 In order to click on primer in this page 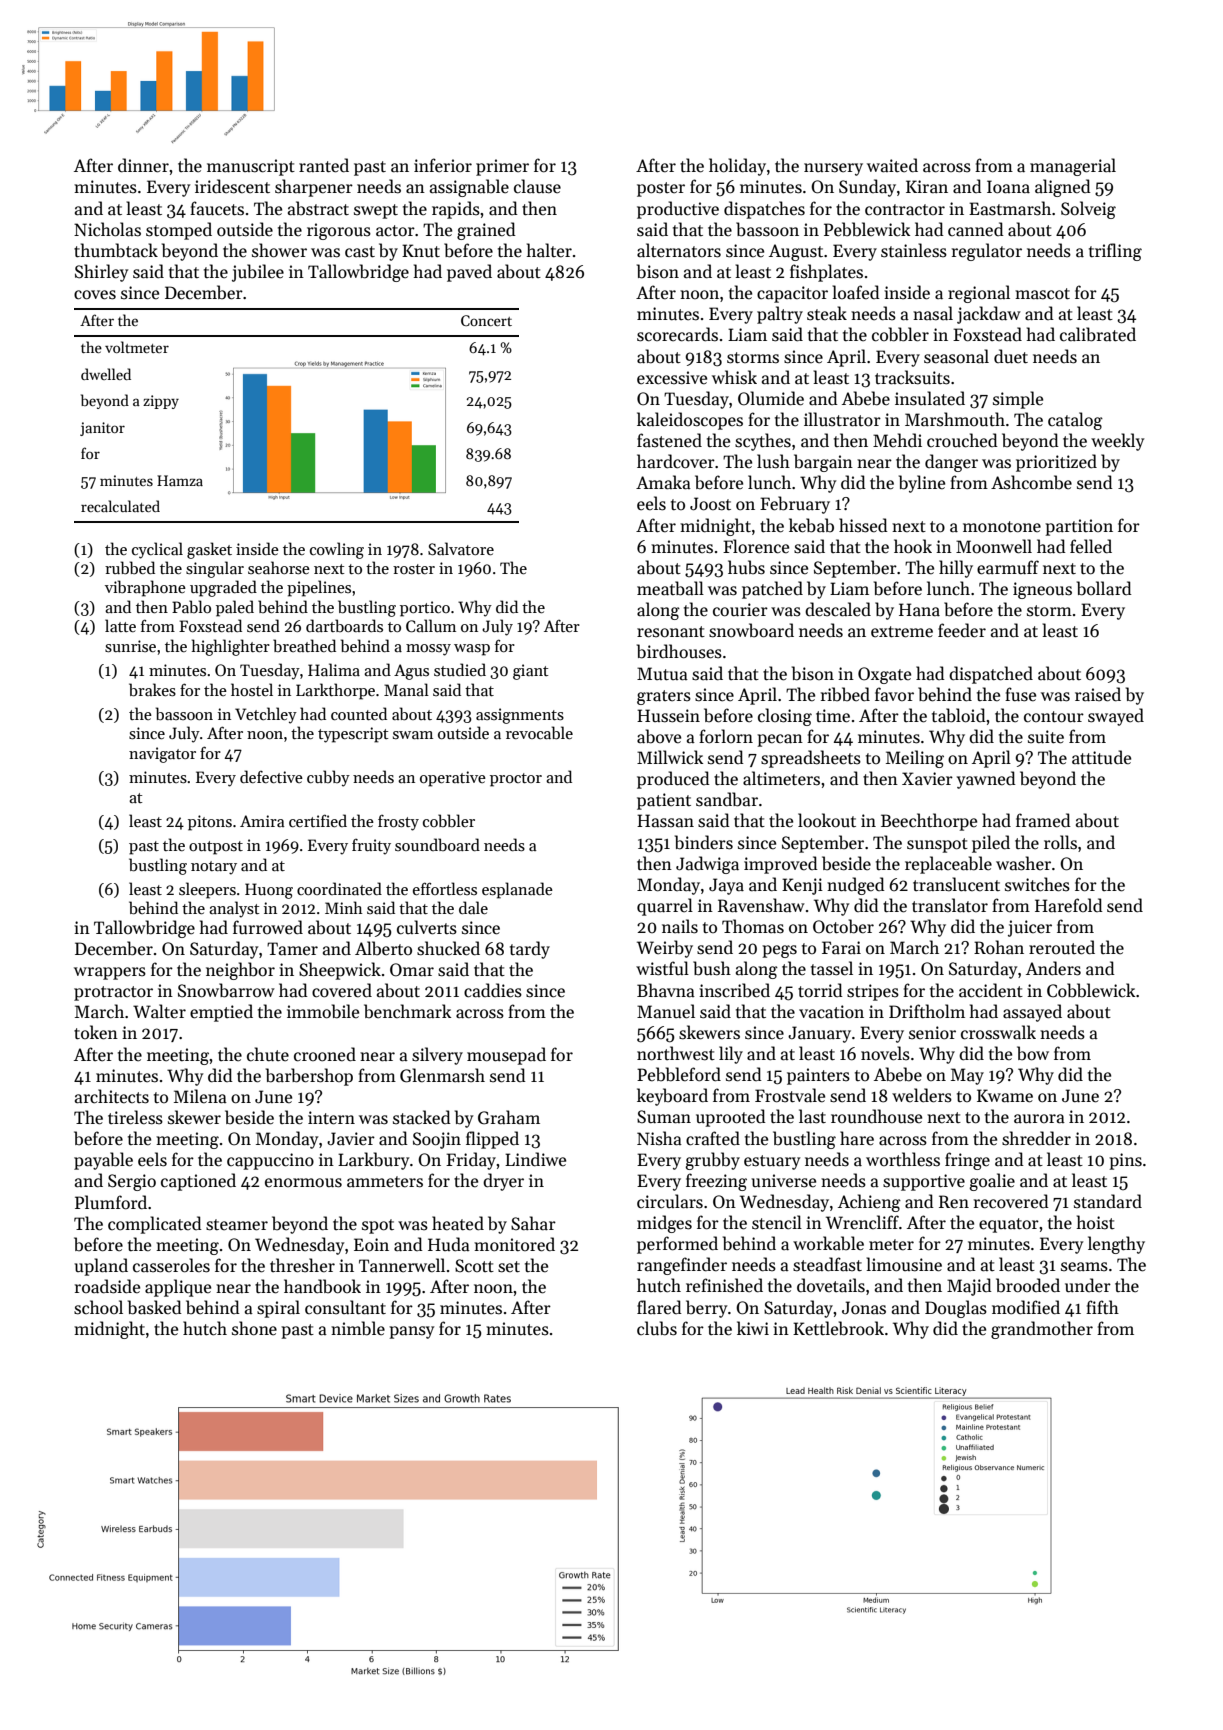, I will do `click(502, 167)`.
